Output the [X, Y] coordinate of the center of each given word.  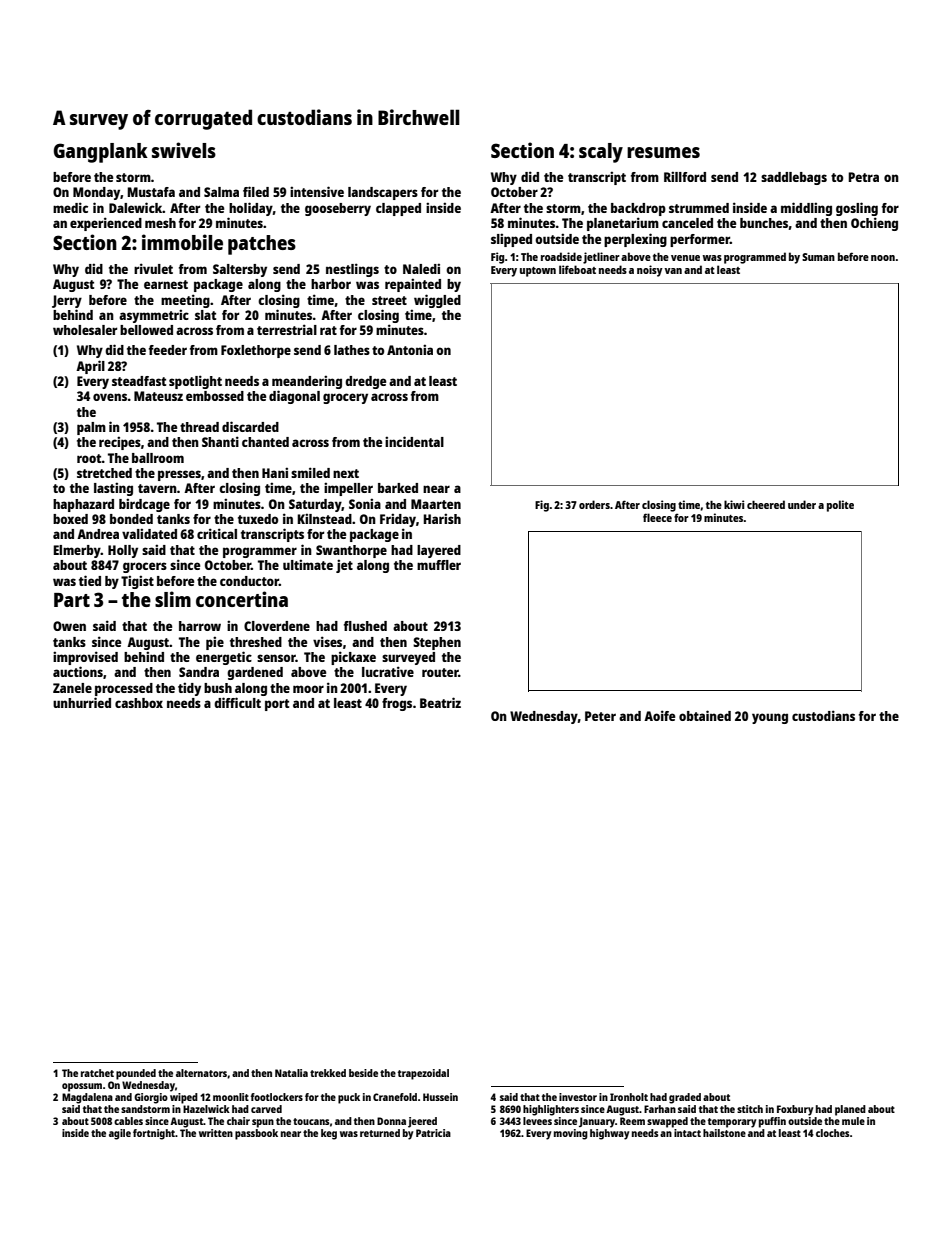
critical [217, 533]
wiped [184, 1098]
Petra [863, 177]
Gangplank [101, 153]
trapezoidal [423, 1074]
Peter [600, 716]
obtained [705, 715]
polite [840, 506]
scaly [601, 153]
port [277, 705]
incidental [414, 441]
